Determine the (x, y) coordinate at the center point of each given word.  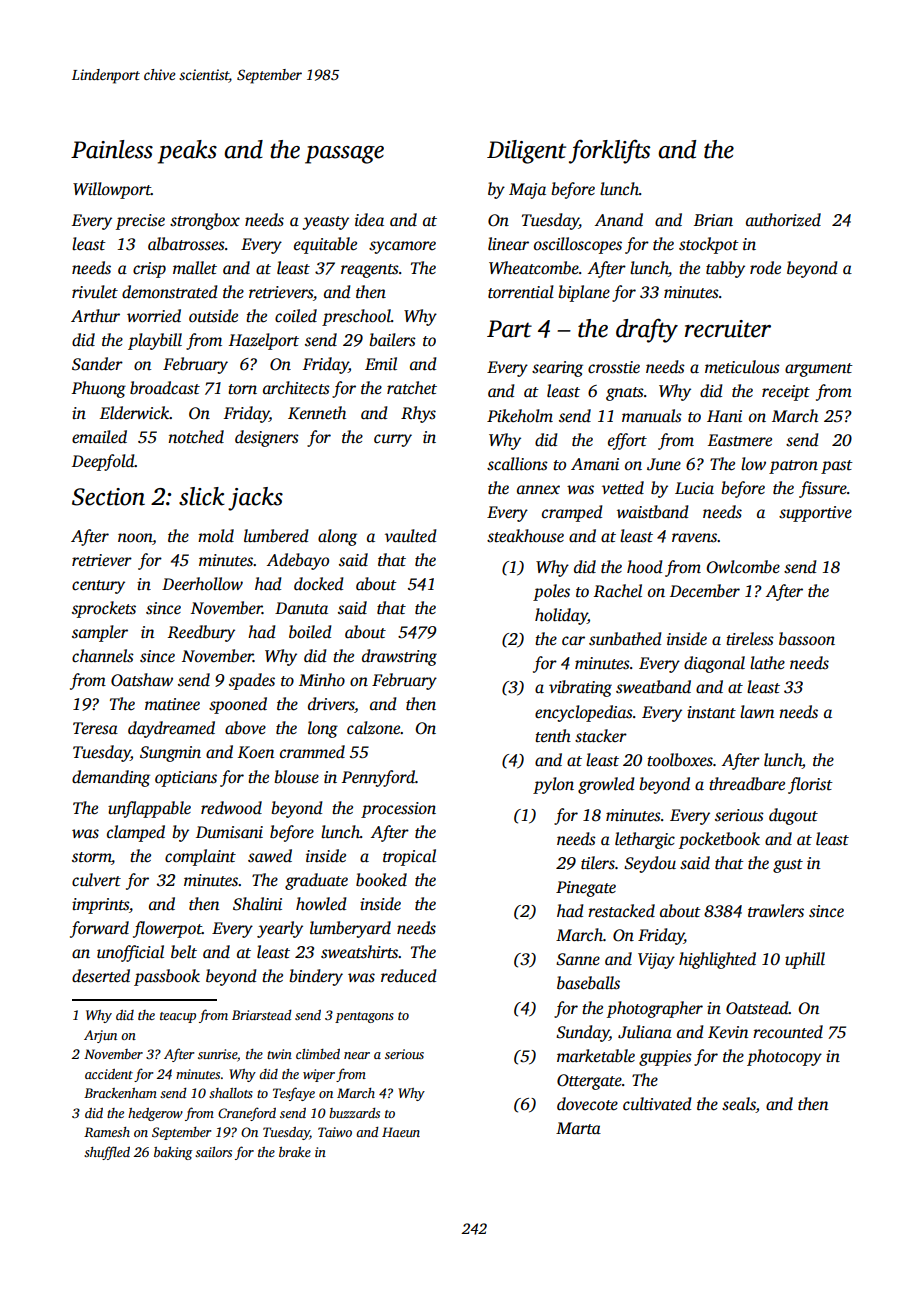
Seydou (650, 864)
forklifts (609, 151)
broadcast (165, 388)
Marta (578, 1128)
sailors (213, 1152)
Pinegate (586, 889)
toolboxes (680, 760)
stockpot (709, 245)
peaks (187, 152)
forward (99, 929)
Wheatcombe (534, 268)
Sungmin (170, 754)
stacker (601, 736)
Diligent (526, 152)
